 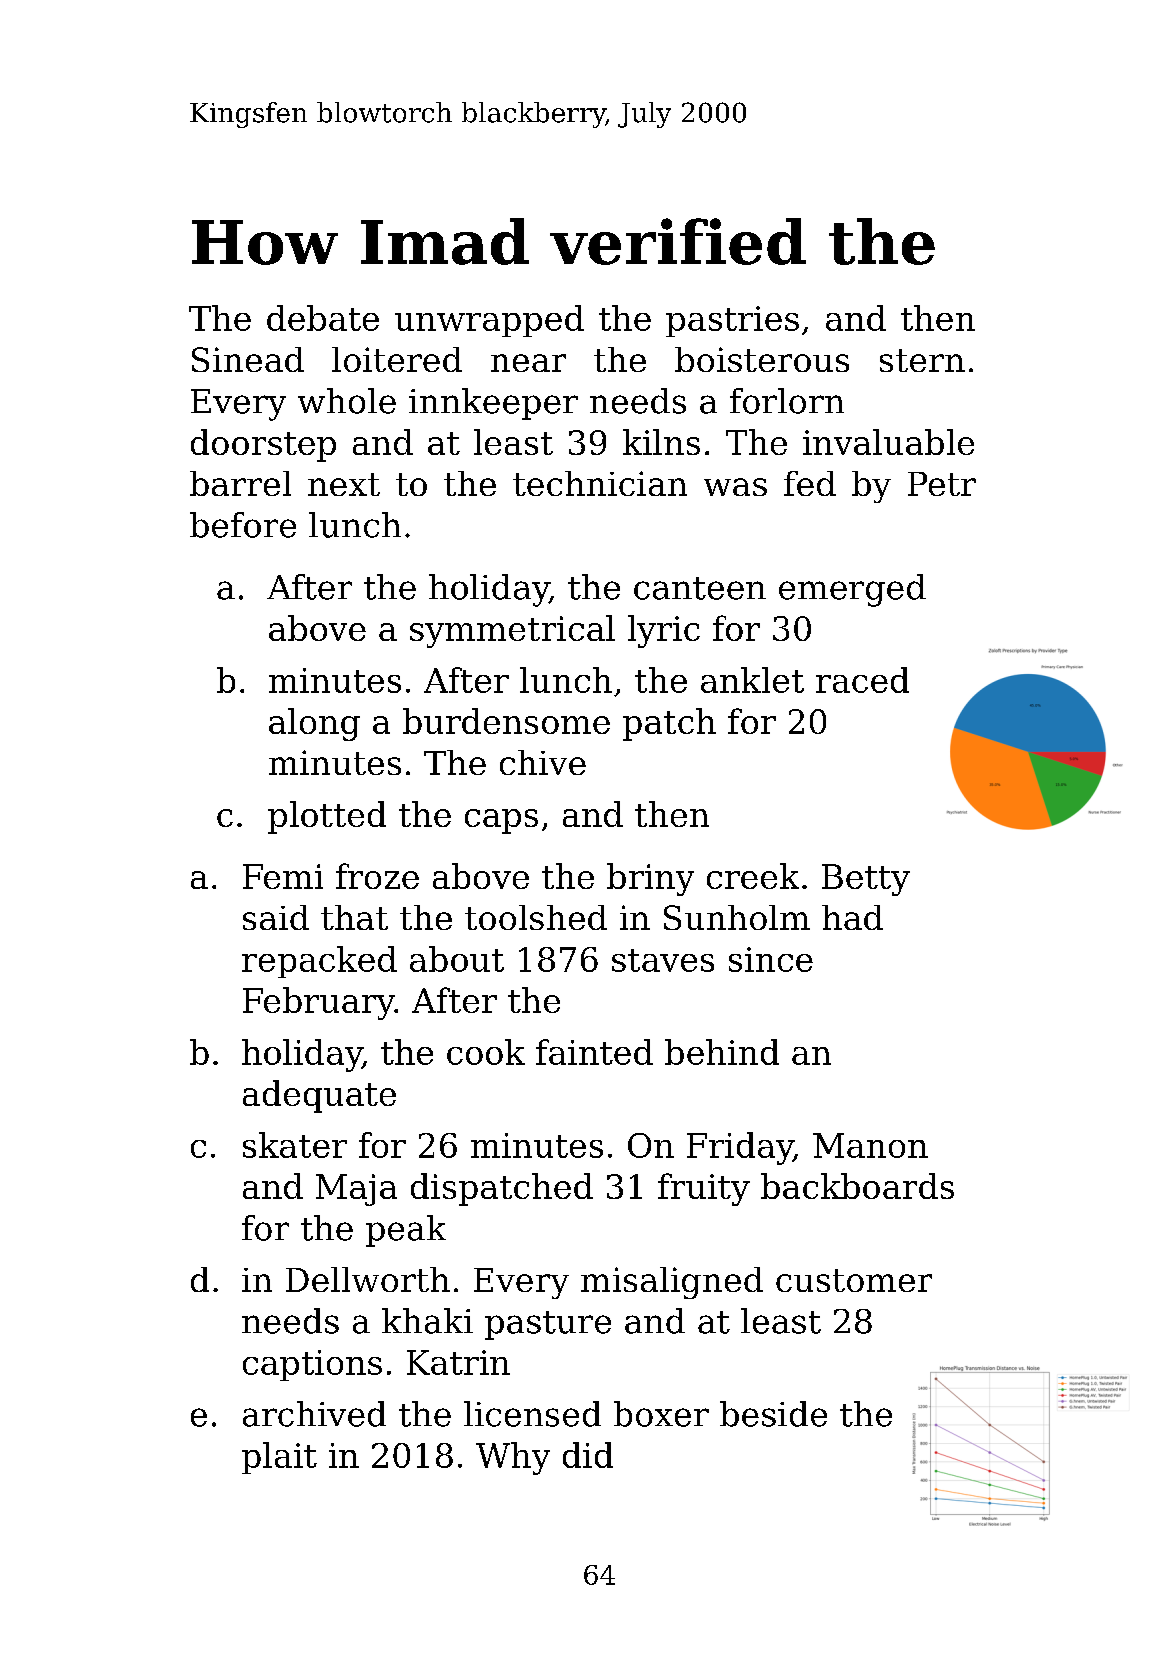 What do you see at coordinates (600, 483) in the image?
I see `technician` at bounding box center [600, 483].
